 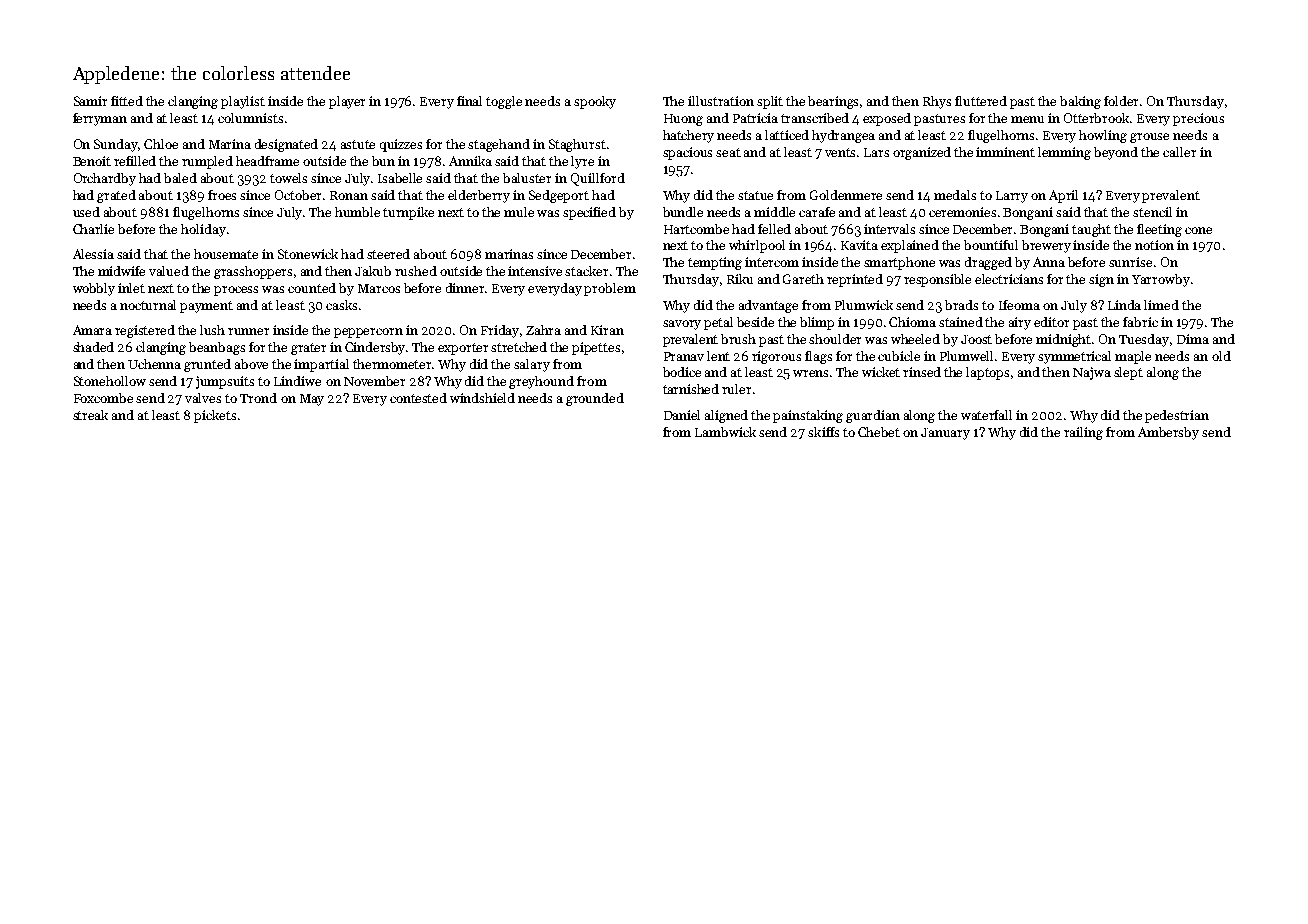 I want to click on casks, so click(x=341, y=305).
